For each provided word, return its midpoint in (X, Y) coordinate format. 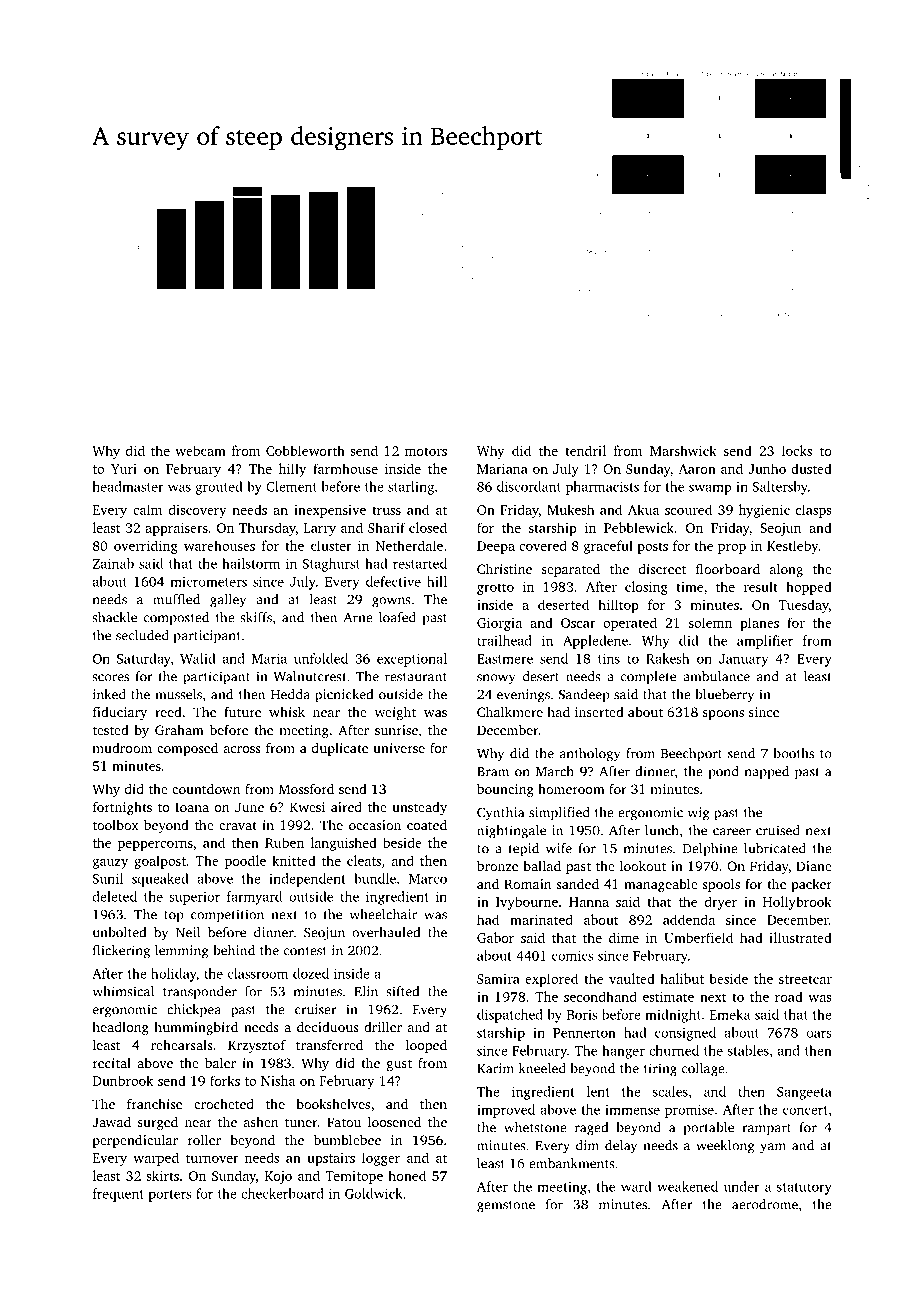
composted (176, 619)
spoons (723, 715)
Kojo (278, 1177)
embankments (572, 1163)
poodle (245, 862)
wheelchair (383, 914)
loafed (397, 617)
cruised (778, 830)
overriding (146, 547)
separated (571, 570)
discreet (662, 569)
